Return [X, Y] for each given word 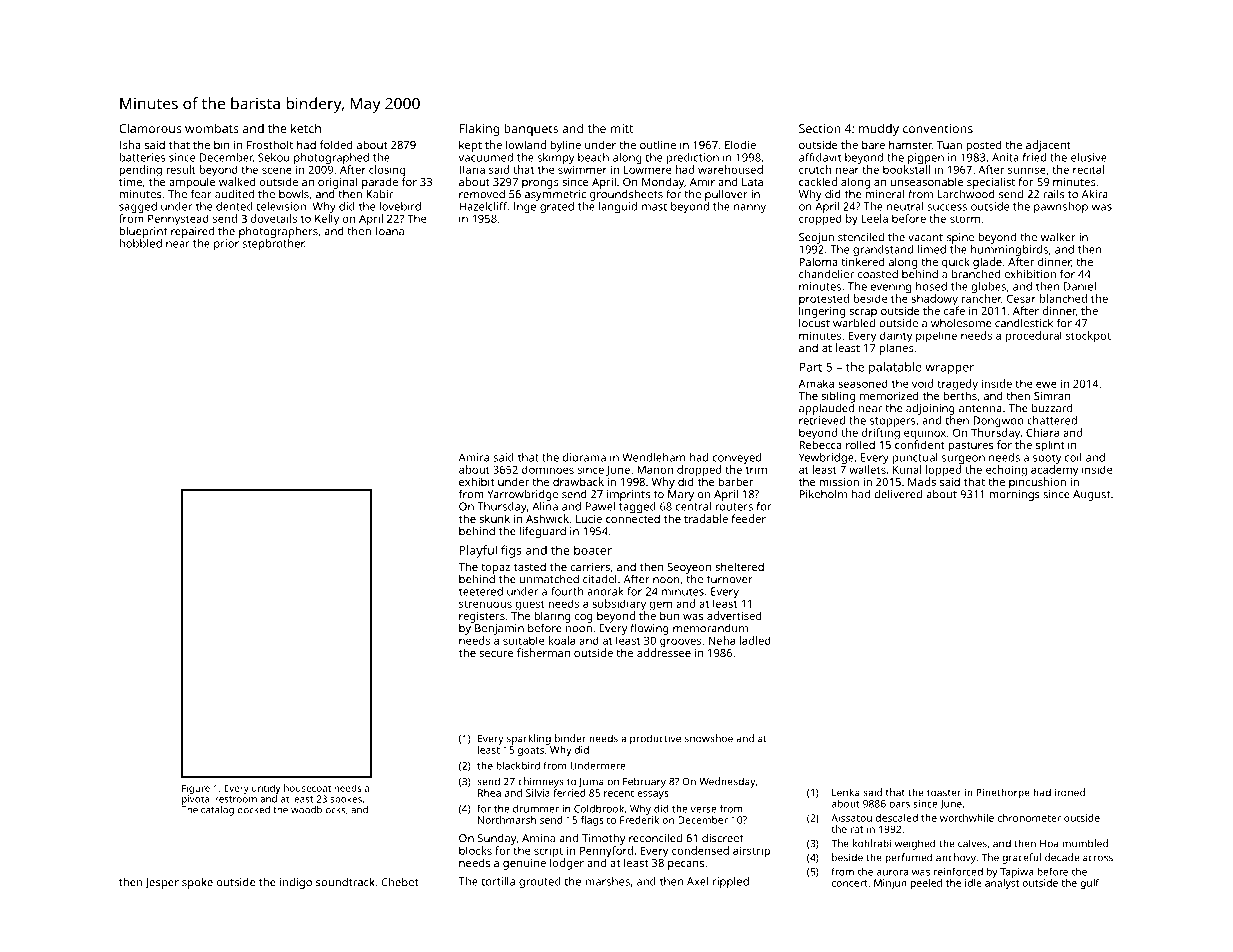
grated [557, 207]
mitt [622, 128]
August [1091, 495]
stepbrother [273, 244]
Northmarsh [507, 820]
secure [496, 654]
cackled [818, 181]
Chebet [400, 882]
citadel [600, 579]
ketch [306, 128]
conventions [938, 128]
